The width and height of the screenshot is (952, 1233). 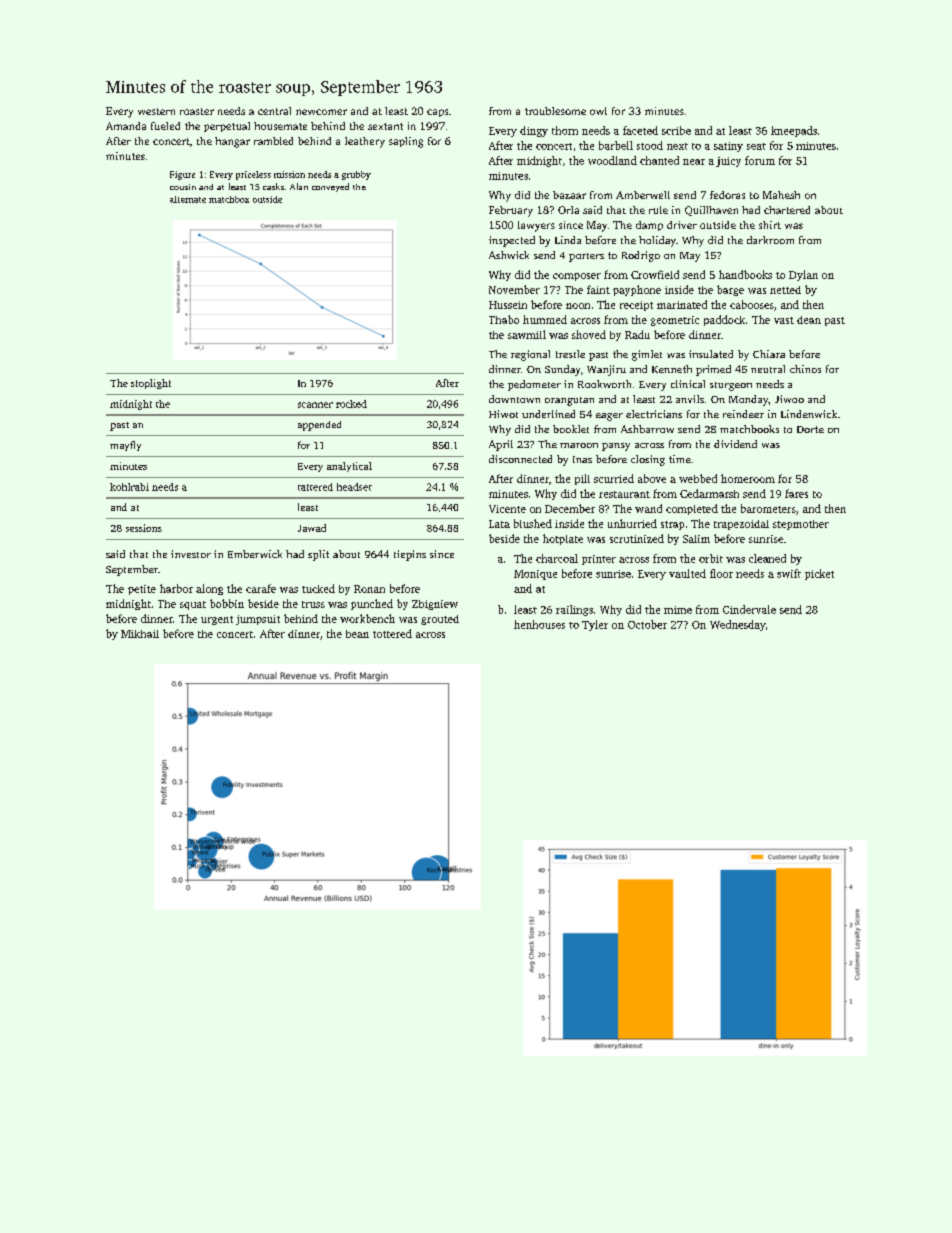 What do you see at coordinates (351, 404) in the screenshot?
I see `rocked` at bounding box center [351, 404].
